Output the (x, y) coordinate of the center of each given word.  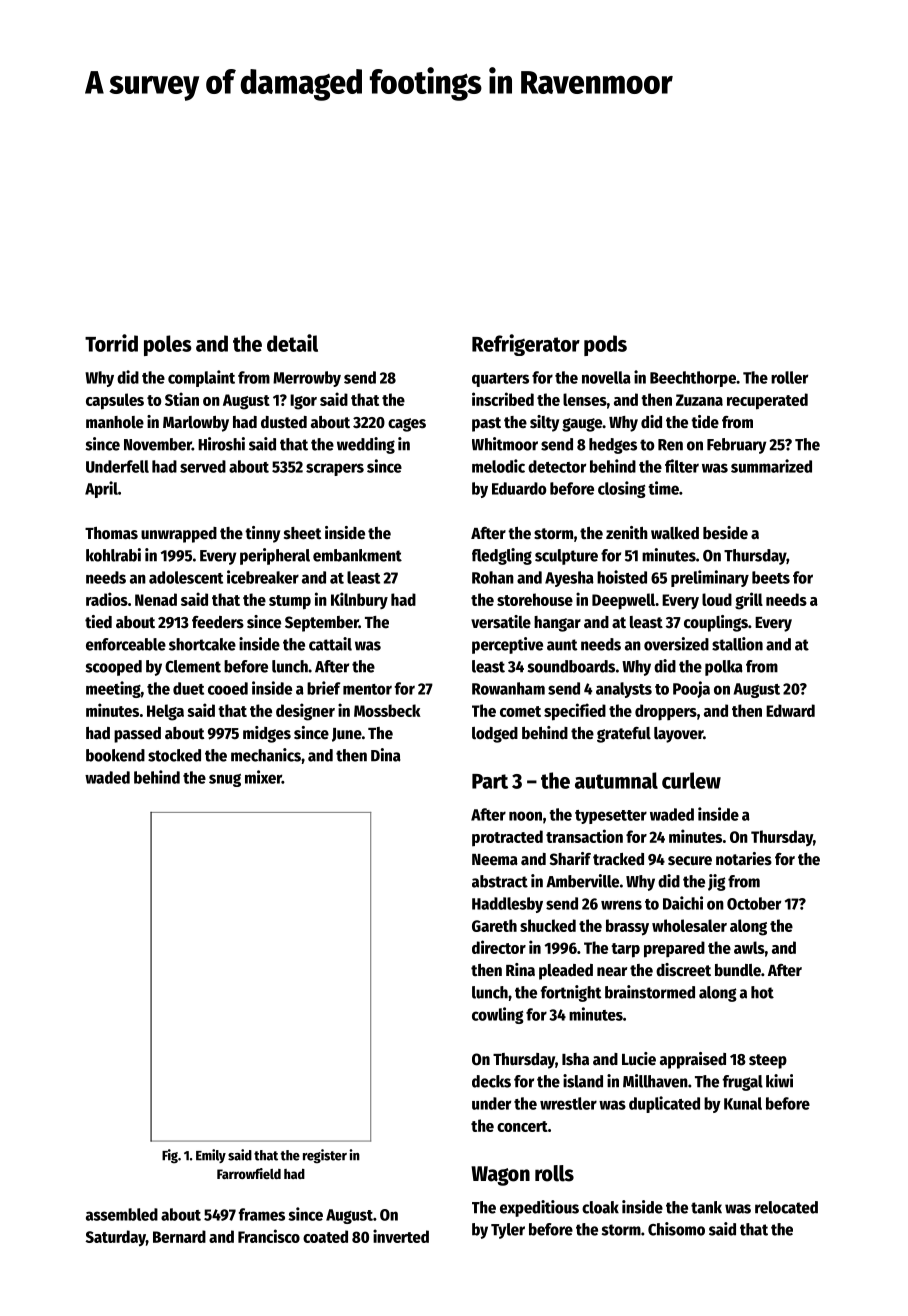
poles (168, 345)
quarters (500, 380)
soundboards (571, 666)
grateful (624, 735)
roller (789, 377)
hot (762, 992)
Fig (170, 1156)
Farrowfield (249, 1173)
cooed (228, 688)
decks (491, 1081)
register (325, 1156)
